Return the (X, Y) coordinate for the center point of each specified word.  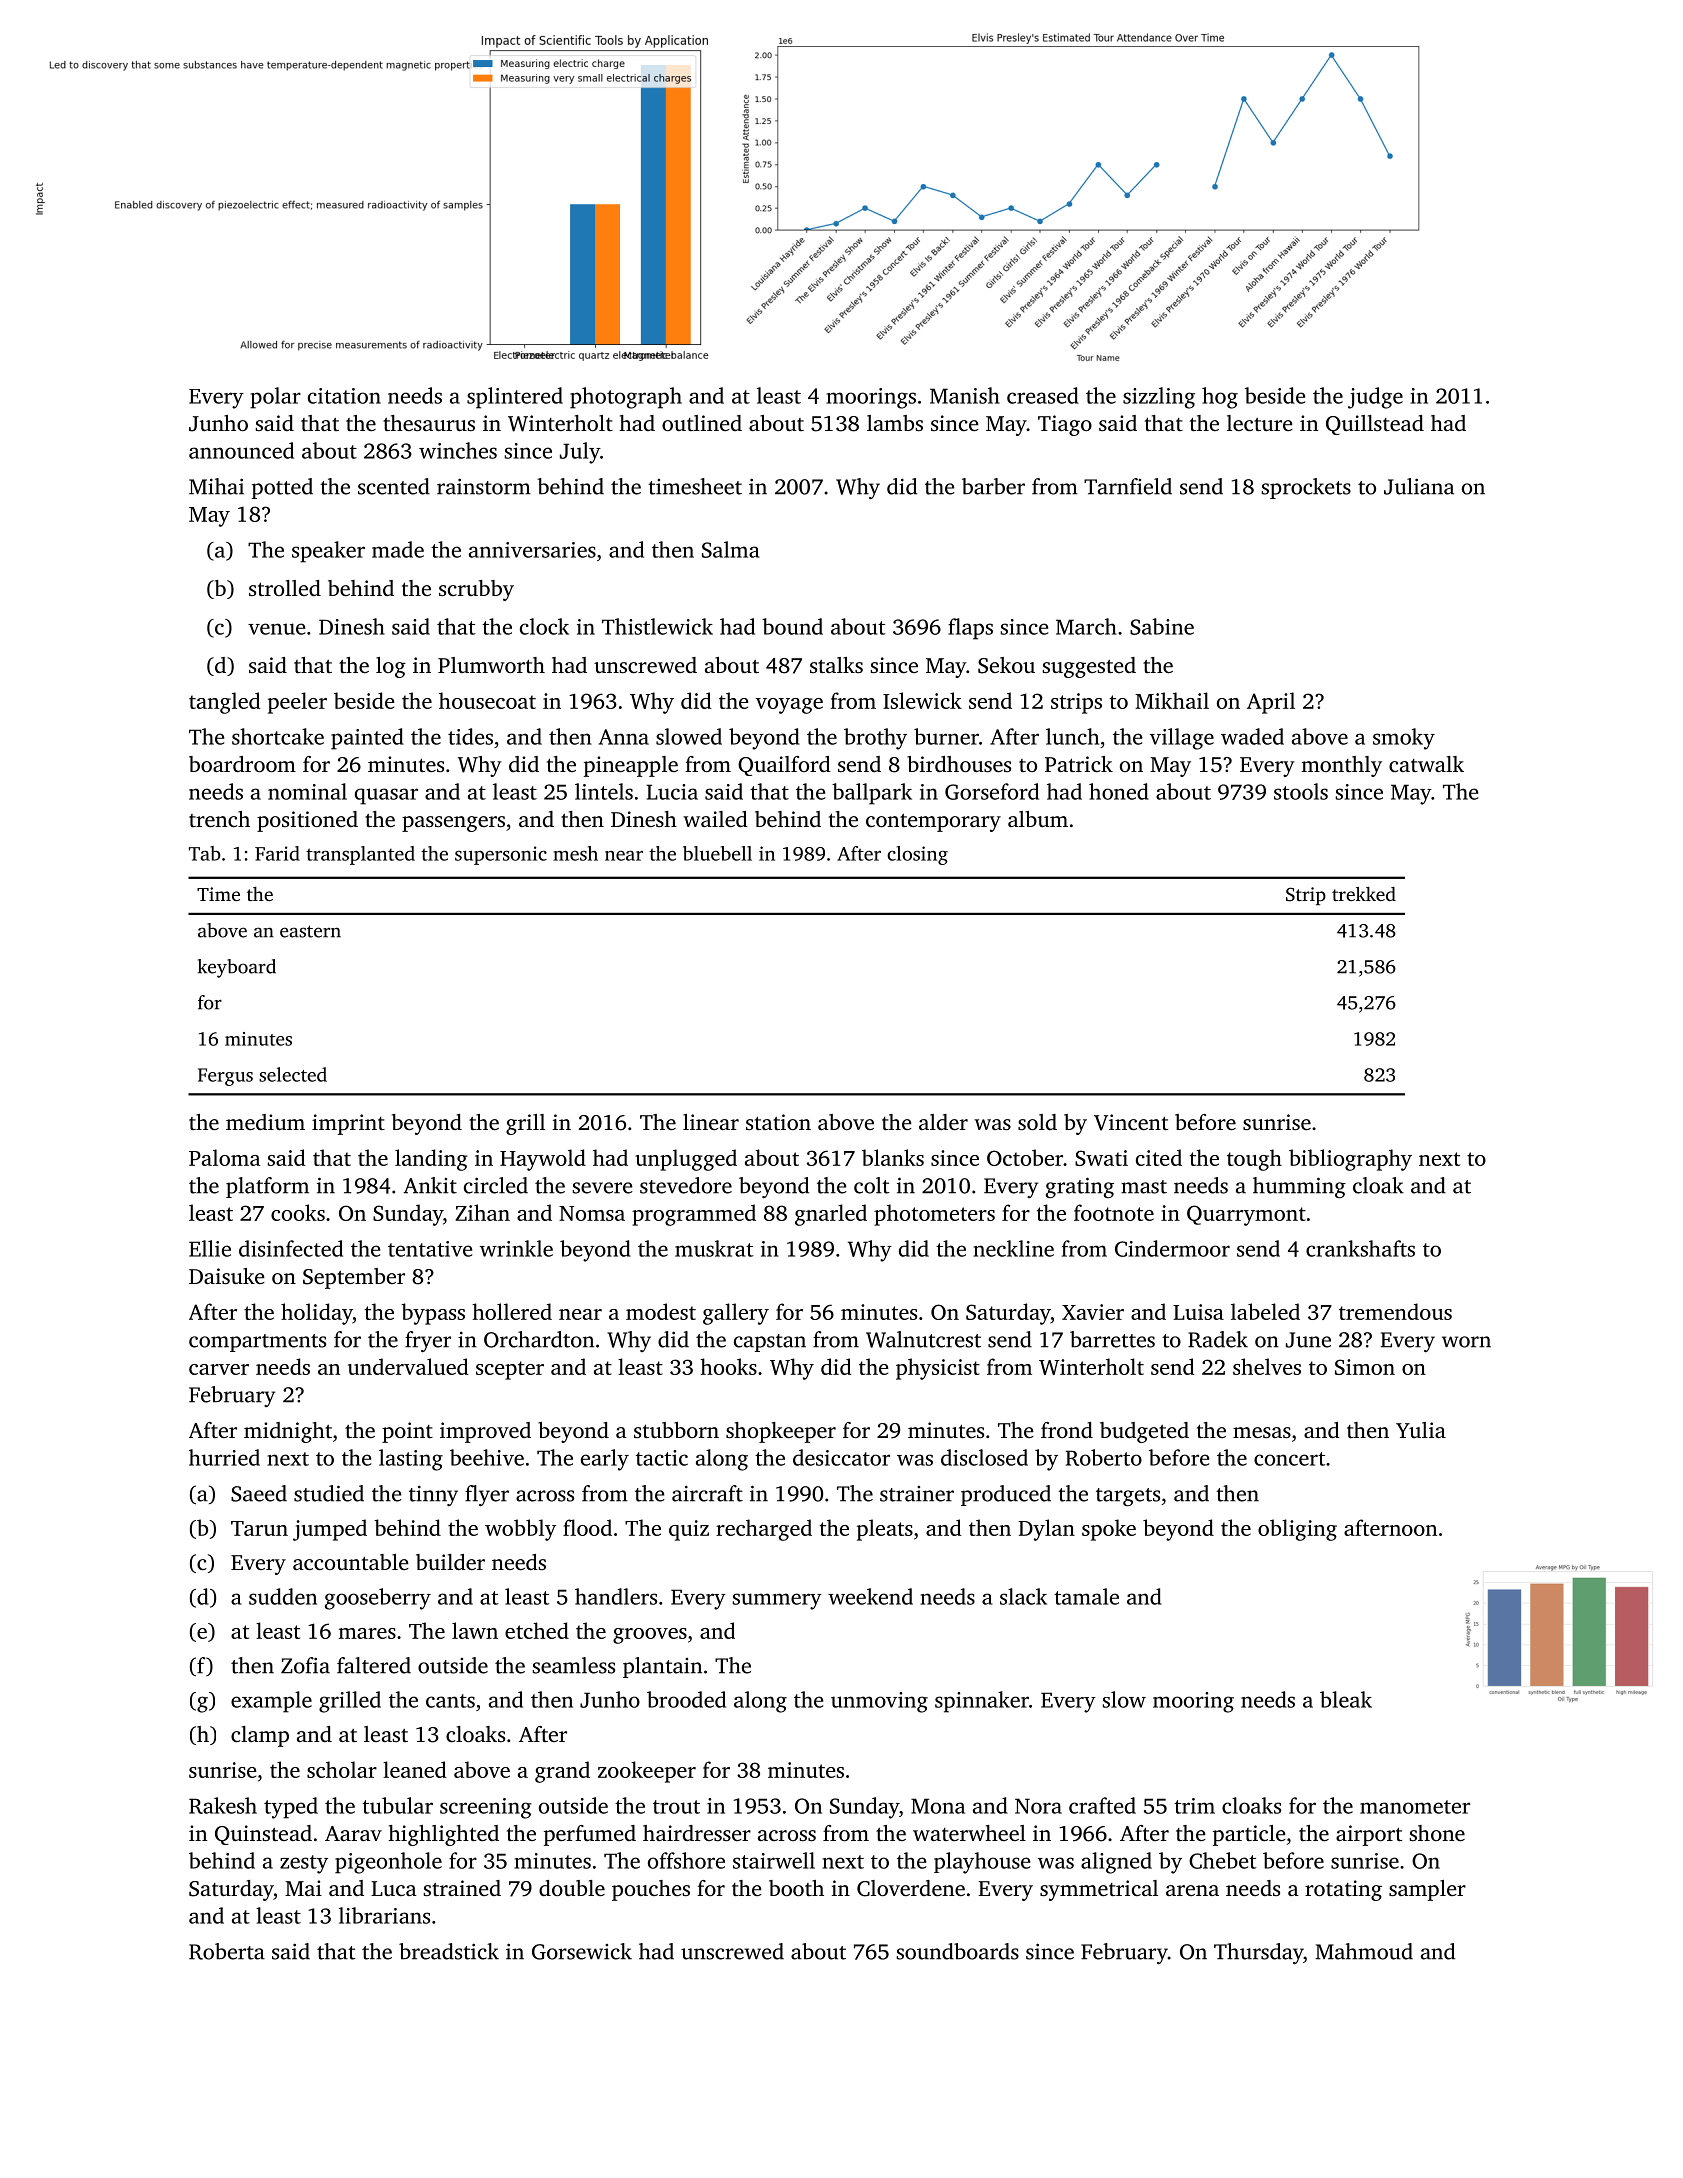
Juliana (1419, 486)
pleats (885, 1530)
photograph (626, 398)
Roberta (227, 1951)
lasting (411, 1460)
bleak (1346, 1699)
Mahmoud (1364, 1951)
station (778, 1122)
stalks (836, 665)
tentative (430, 1249)
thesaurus (429, 423)
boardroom (242, 764)
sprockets (1306, 488)
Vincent (1131, 1122)
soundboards (957, 1951)
